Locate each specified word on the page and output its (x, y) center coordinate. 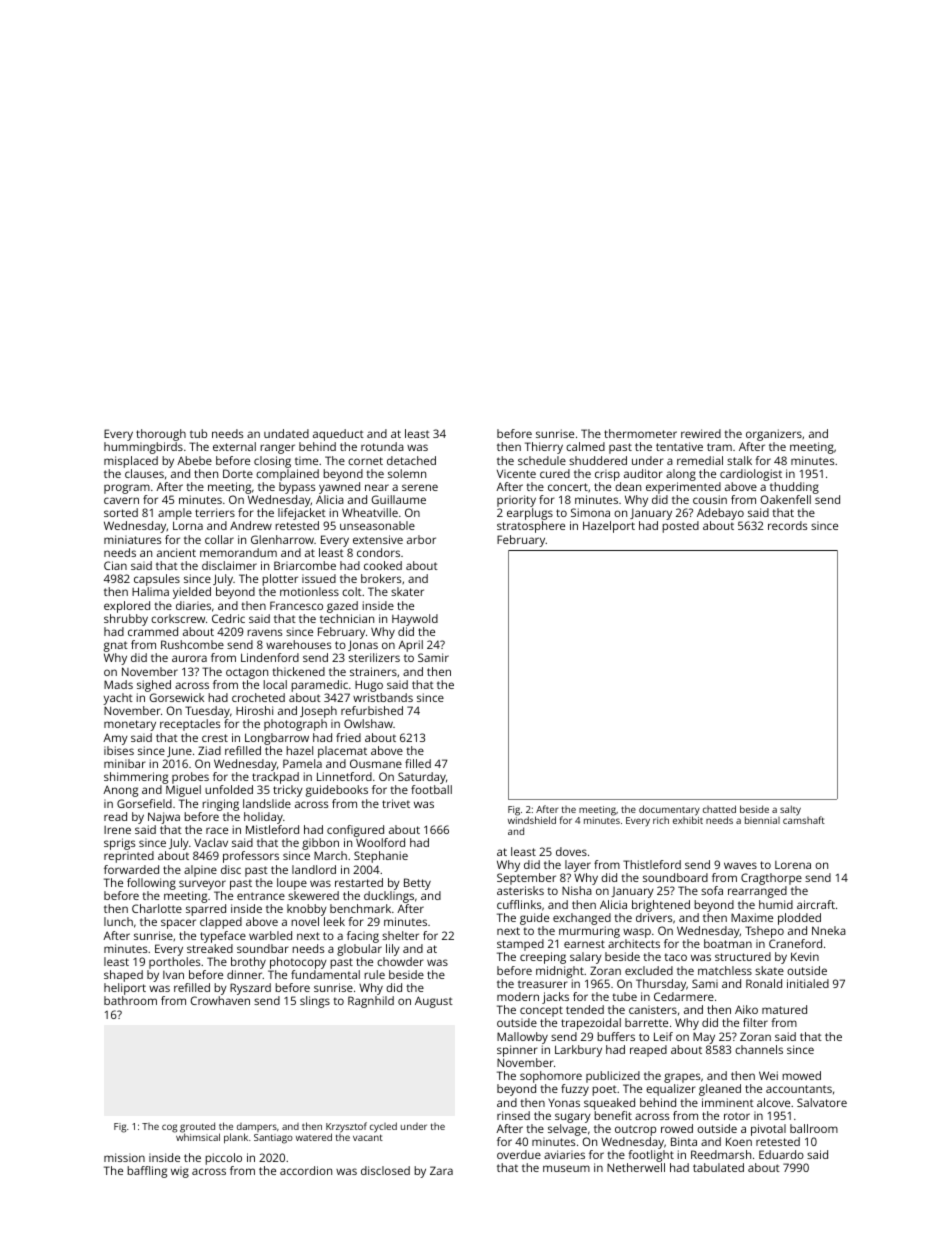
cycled (383, 1127)
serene (420, 487)
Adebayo (720, 514)
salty (790, 810)
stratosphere (531, 527)
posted (680, 527)
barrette (646, 1022)
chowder (400, 961)
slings (315, 1002)
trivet (396, 803)
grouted (197, 1127)
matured (784, 1009)
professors (251, 857)
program (127, 489)
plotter (280, 580)
